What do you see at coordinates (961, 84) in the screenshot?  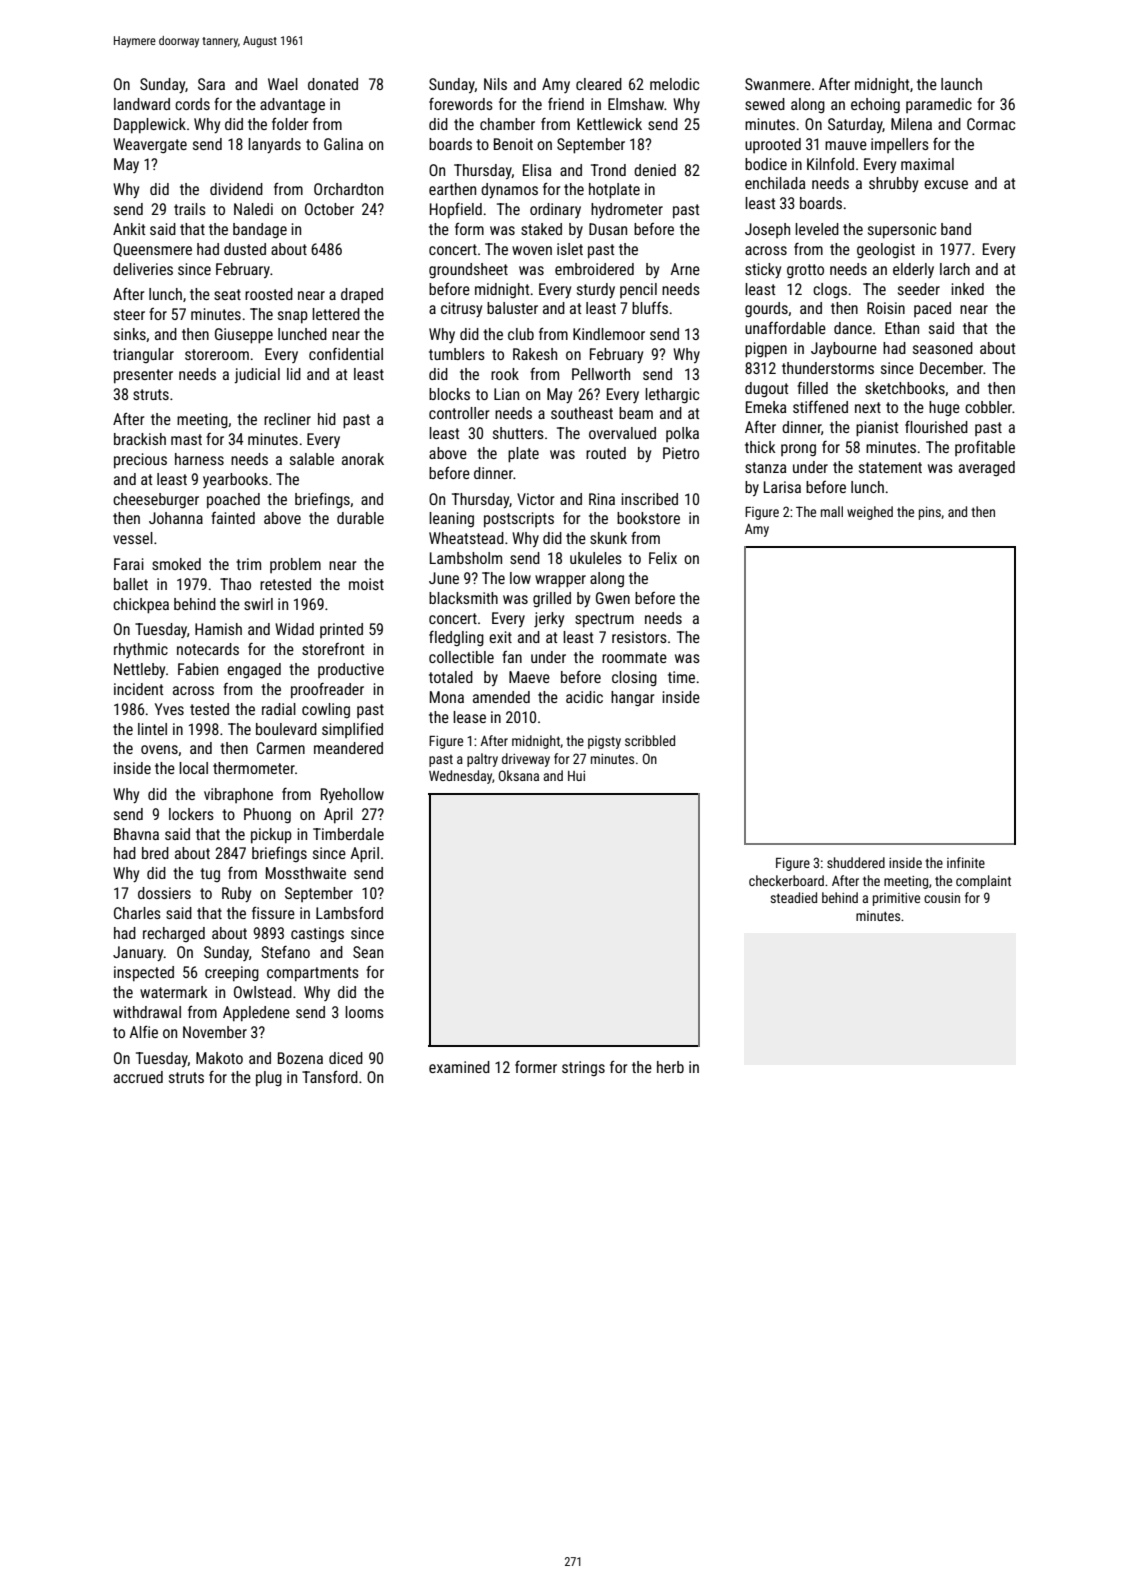 I see `launch` at bounding box center [961, 84].
